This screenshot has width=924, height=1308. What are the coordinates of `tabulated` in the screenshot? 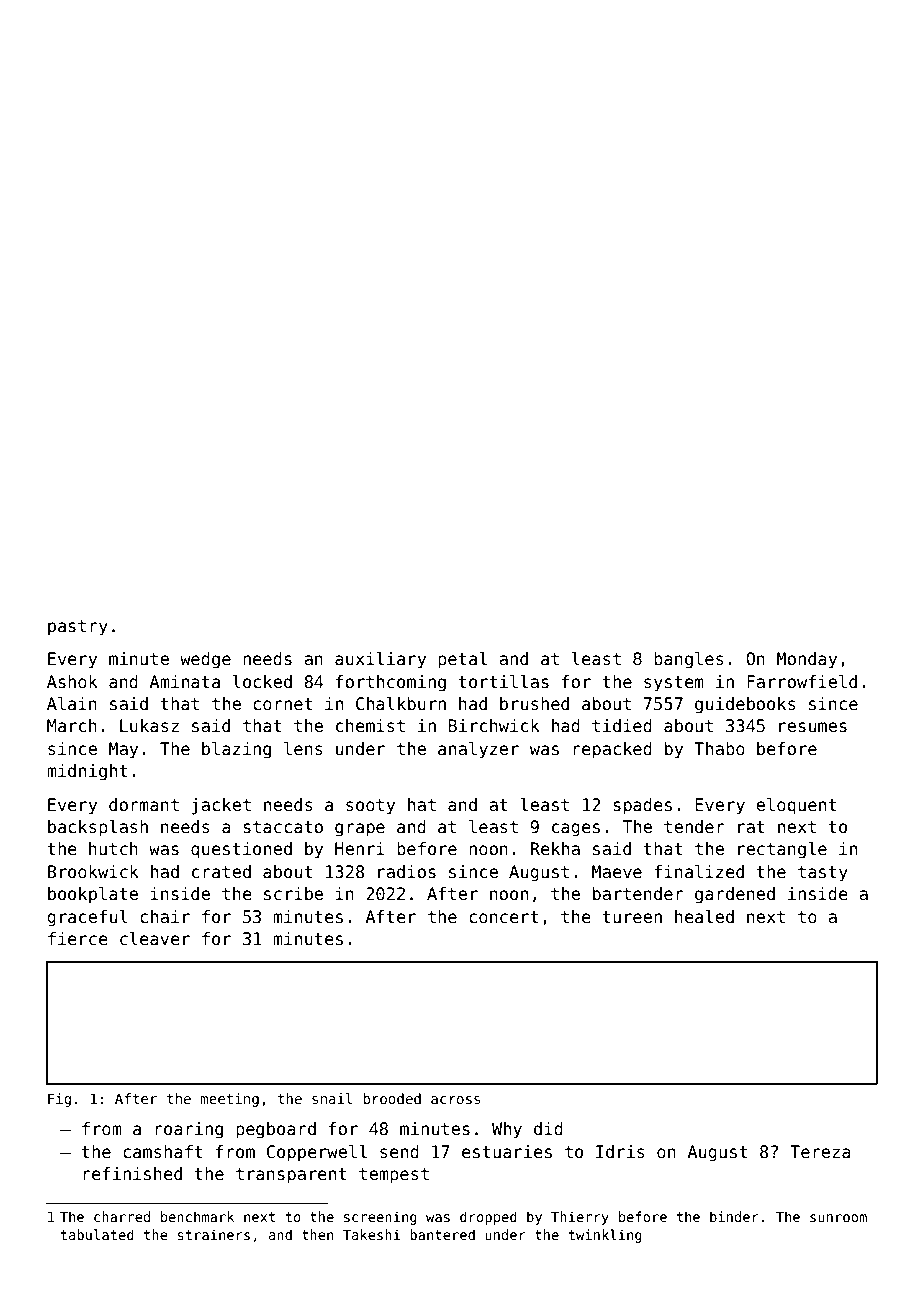 It's located at (97, 1234).
